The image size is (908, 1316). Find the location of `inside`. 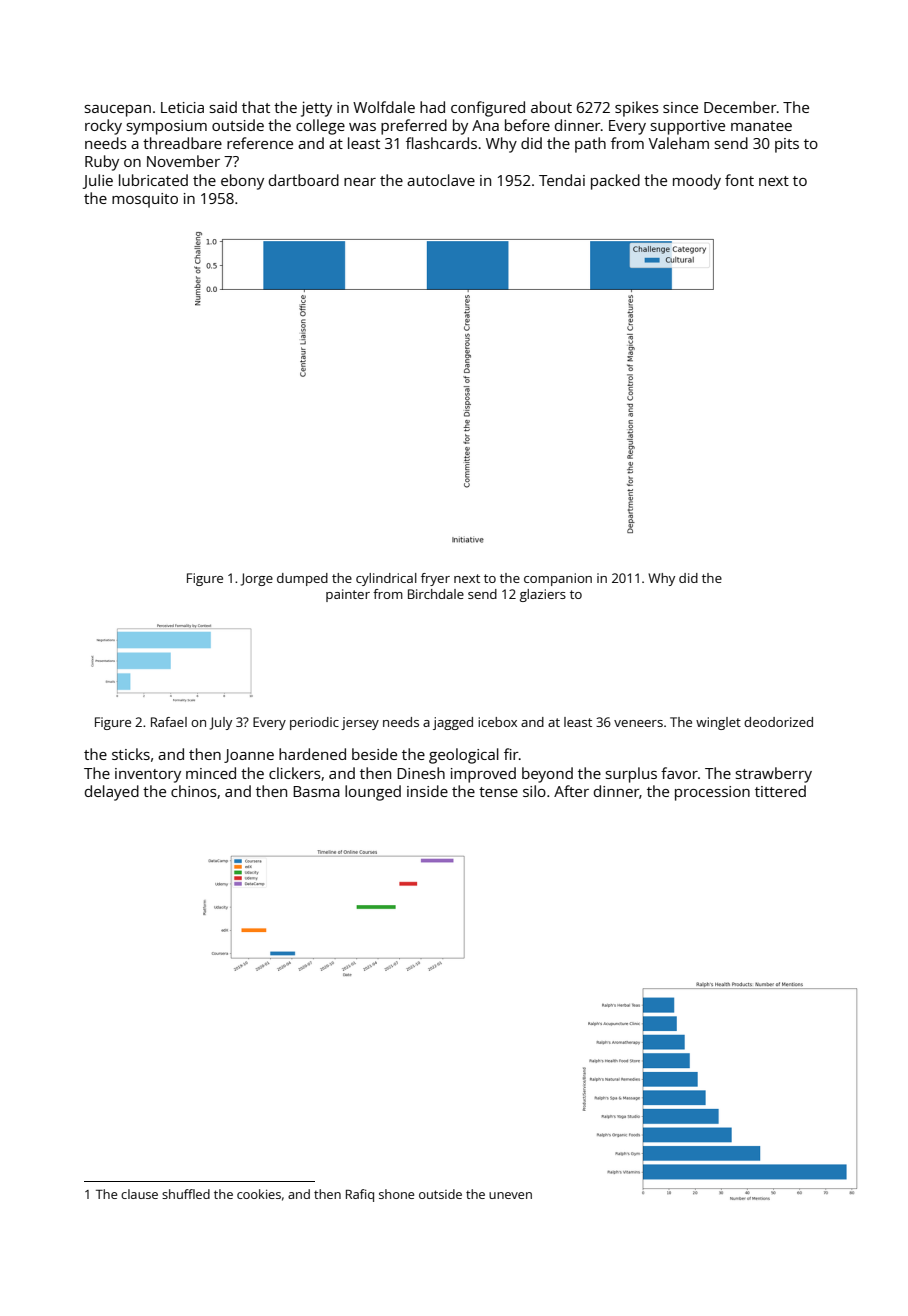

inside is located at coordinates (427, 791).
